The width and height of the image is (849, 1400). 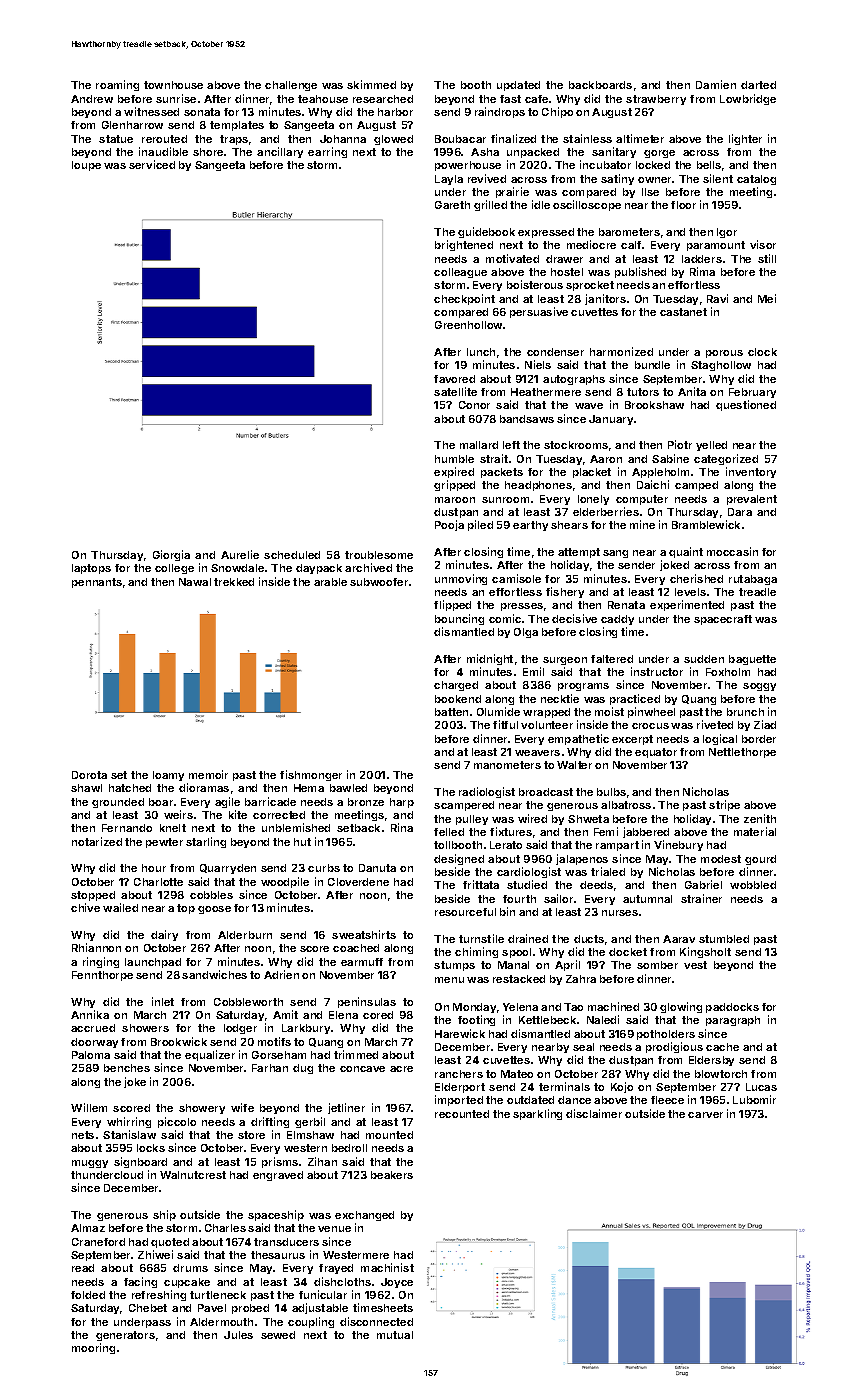 I want to click on bouncing, so click(x=459, y=619).
